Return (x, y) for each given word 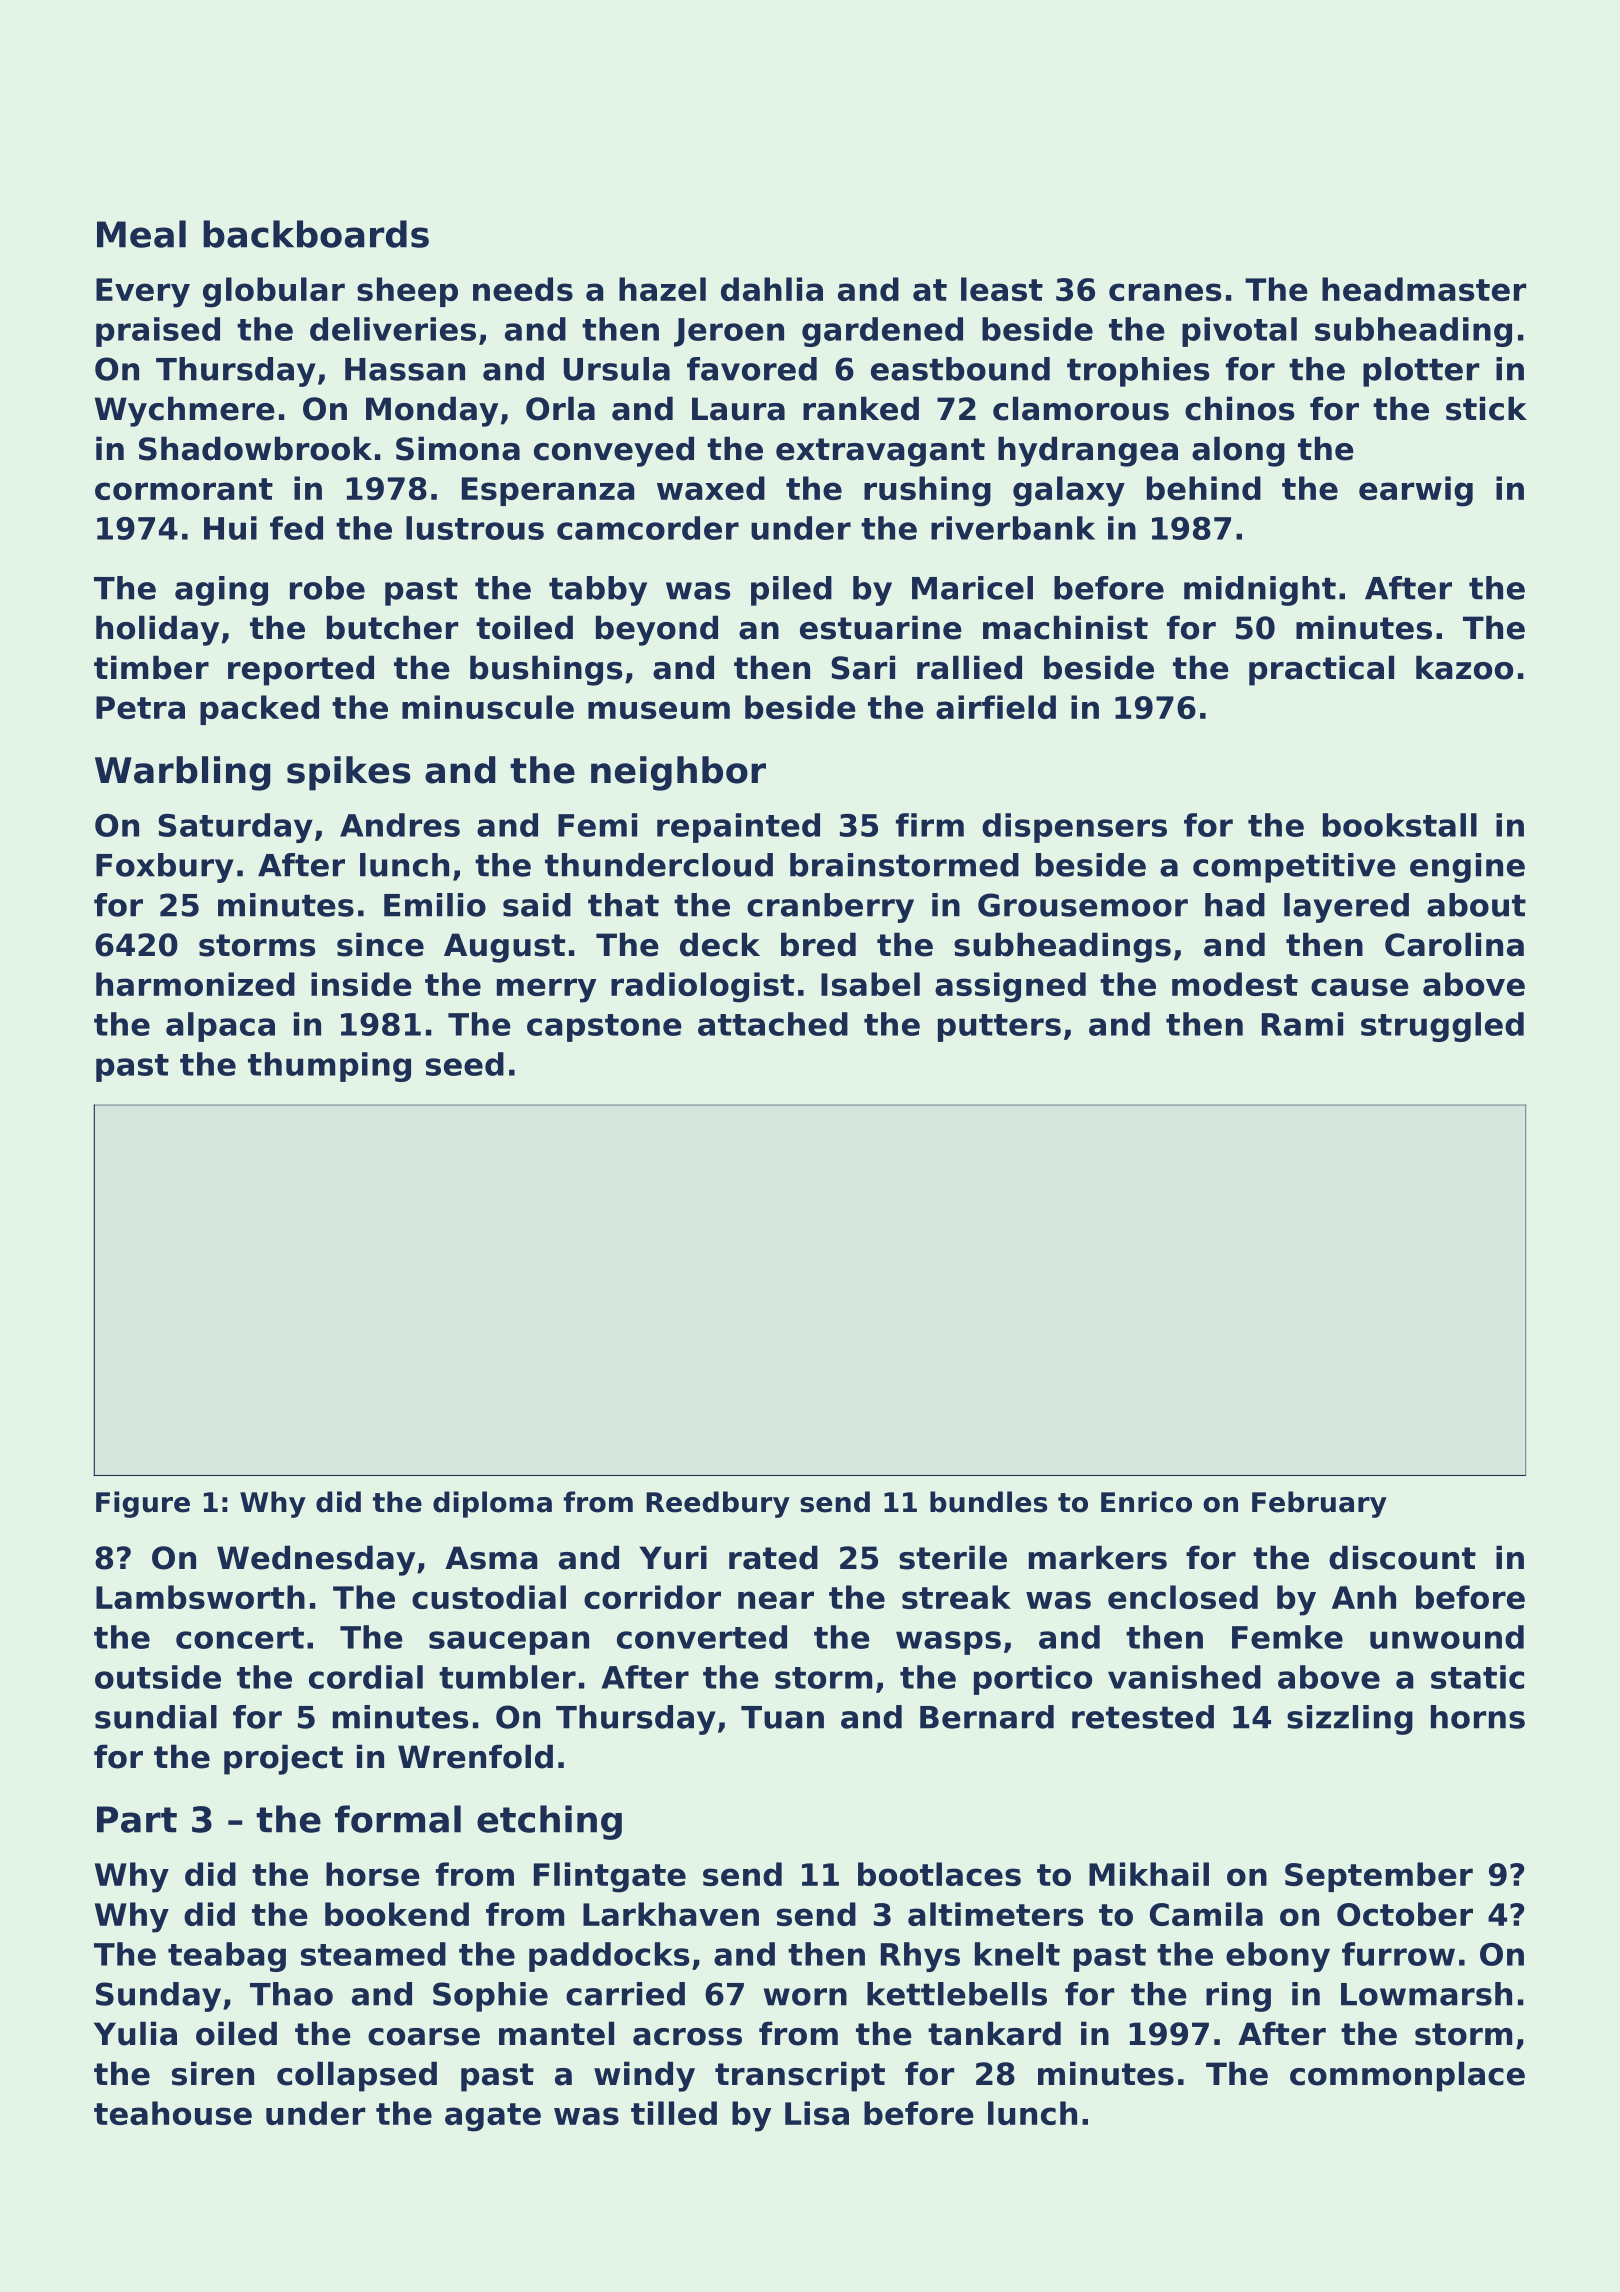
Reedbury (718, 1504)
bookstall (1400, 825)
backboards (316, 234)
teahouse (173, 2113)
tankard (994, 2033)
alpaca (220, 1027)
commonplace (1407, 2076)
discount (1402, 1557)
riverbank (1013, 528)
